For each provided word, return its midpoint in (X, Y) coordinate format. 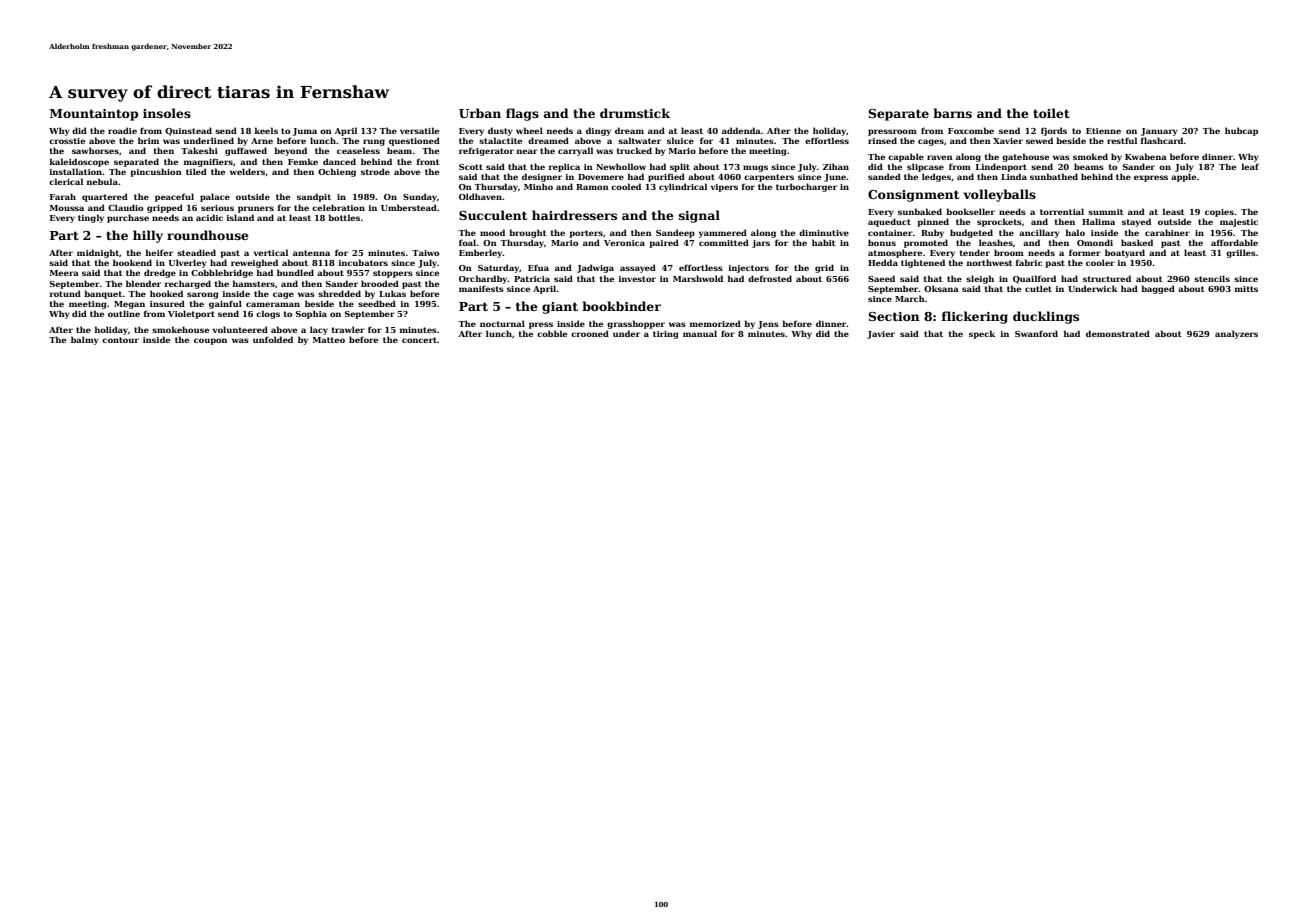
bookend (132, 262)
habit (824, 242)
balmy (85, 340)
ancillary (1039, 233)
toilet (1051, 113)
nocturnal (502, 323)
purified (666, 177)
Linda (1014, 176)
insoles (167, 113)
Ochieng (337, 172)
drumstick (635, 113)
